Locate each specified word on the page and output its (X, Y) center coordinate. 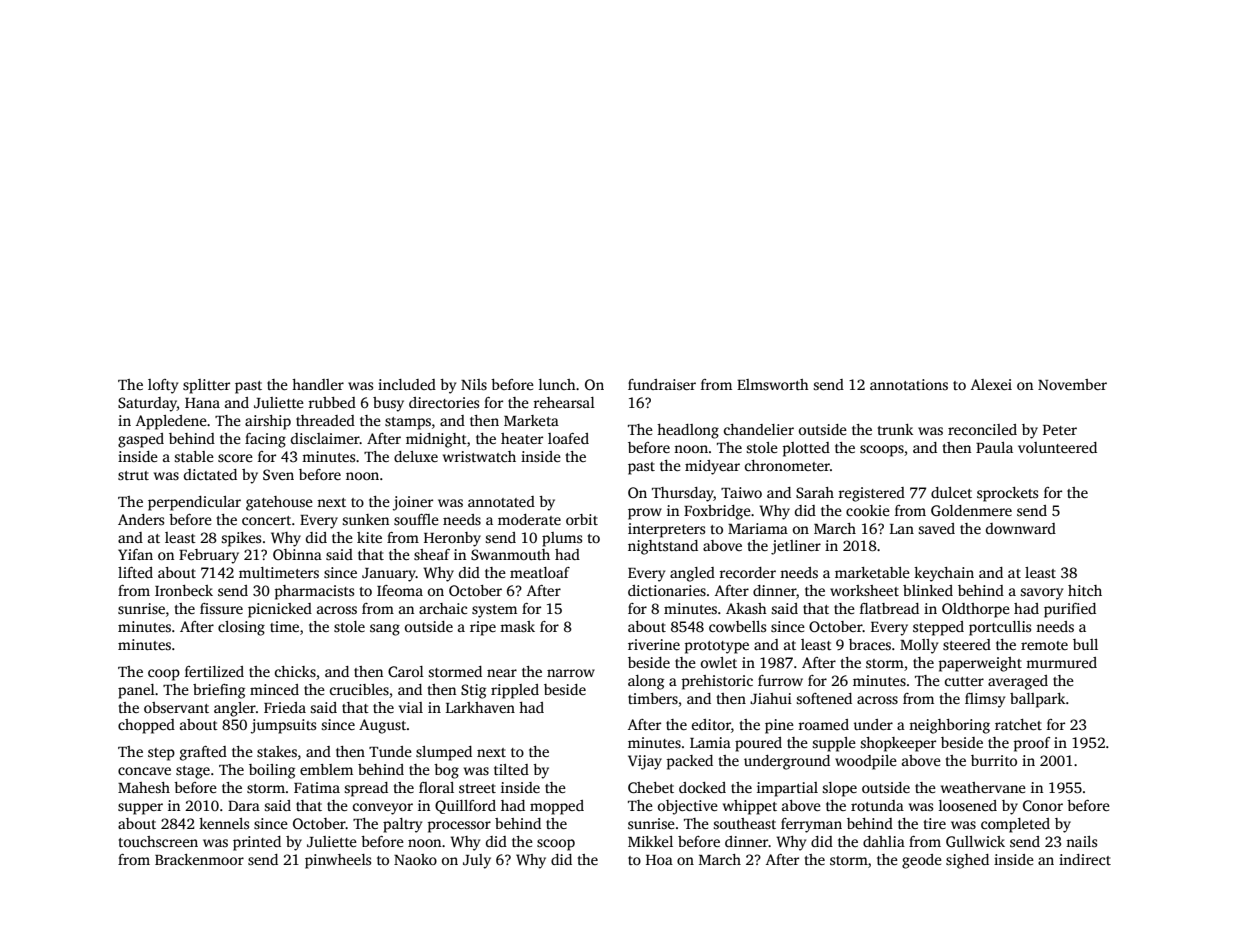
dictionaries (667, 590)
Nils (474, 384)
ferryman (811, 825)
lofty (163, 386)
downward (1021, 528)
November (1072, 384)
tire (935, 823)
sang (385, 630)
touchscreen (158, 841)
